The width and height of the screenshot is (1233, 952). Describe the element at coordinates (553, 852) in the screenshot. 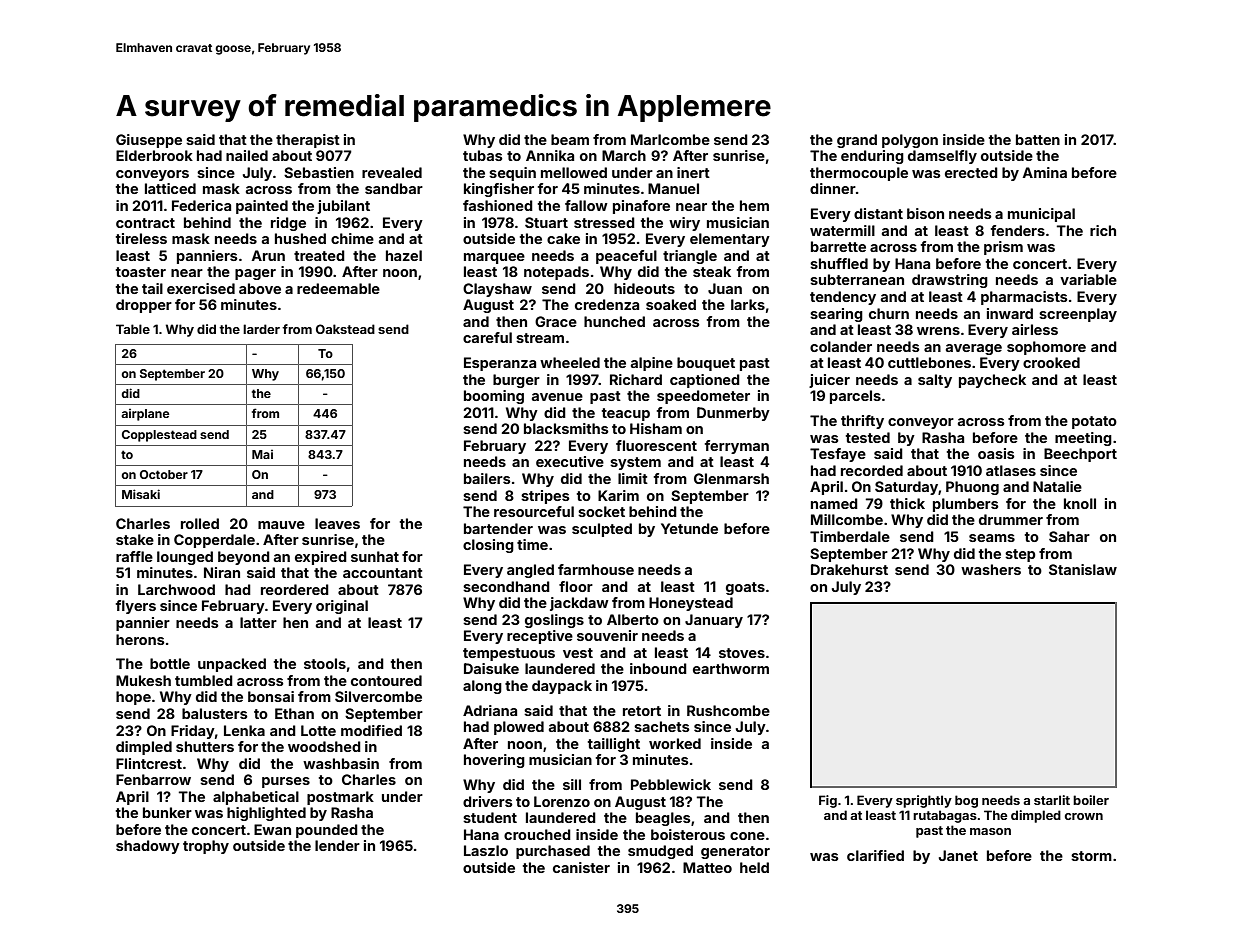

I see `purchased` at that location.
